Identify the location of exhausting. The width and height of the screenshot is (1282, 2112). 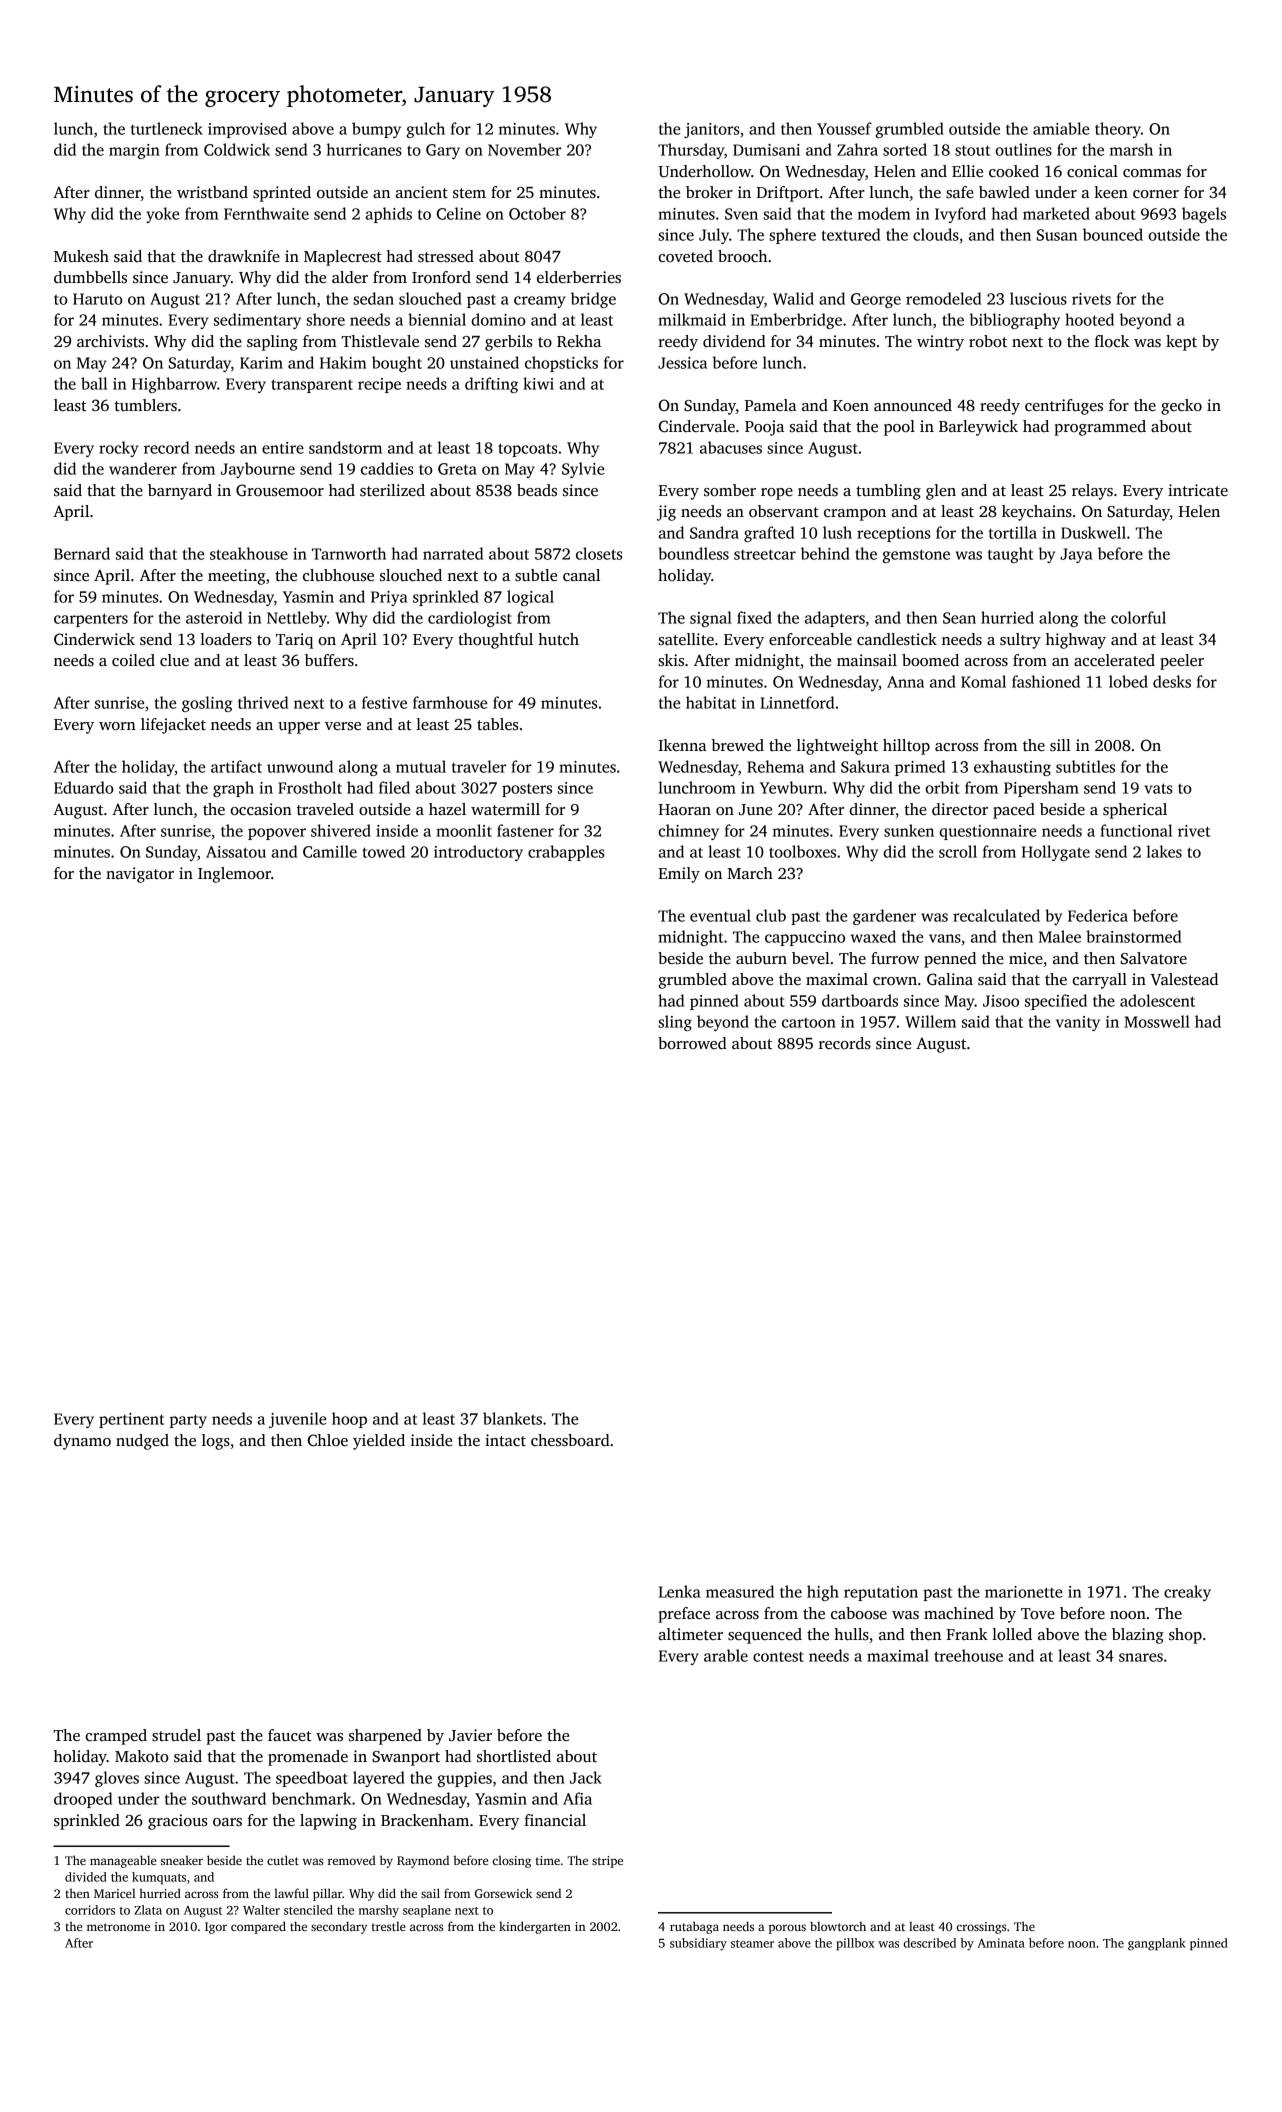
(1012, 768).
